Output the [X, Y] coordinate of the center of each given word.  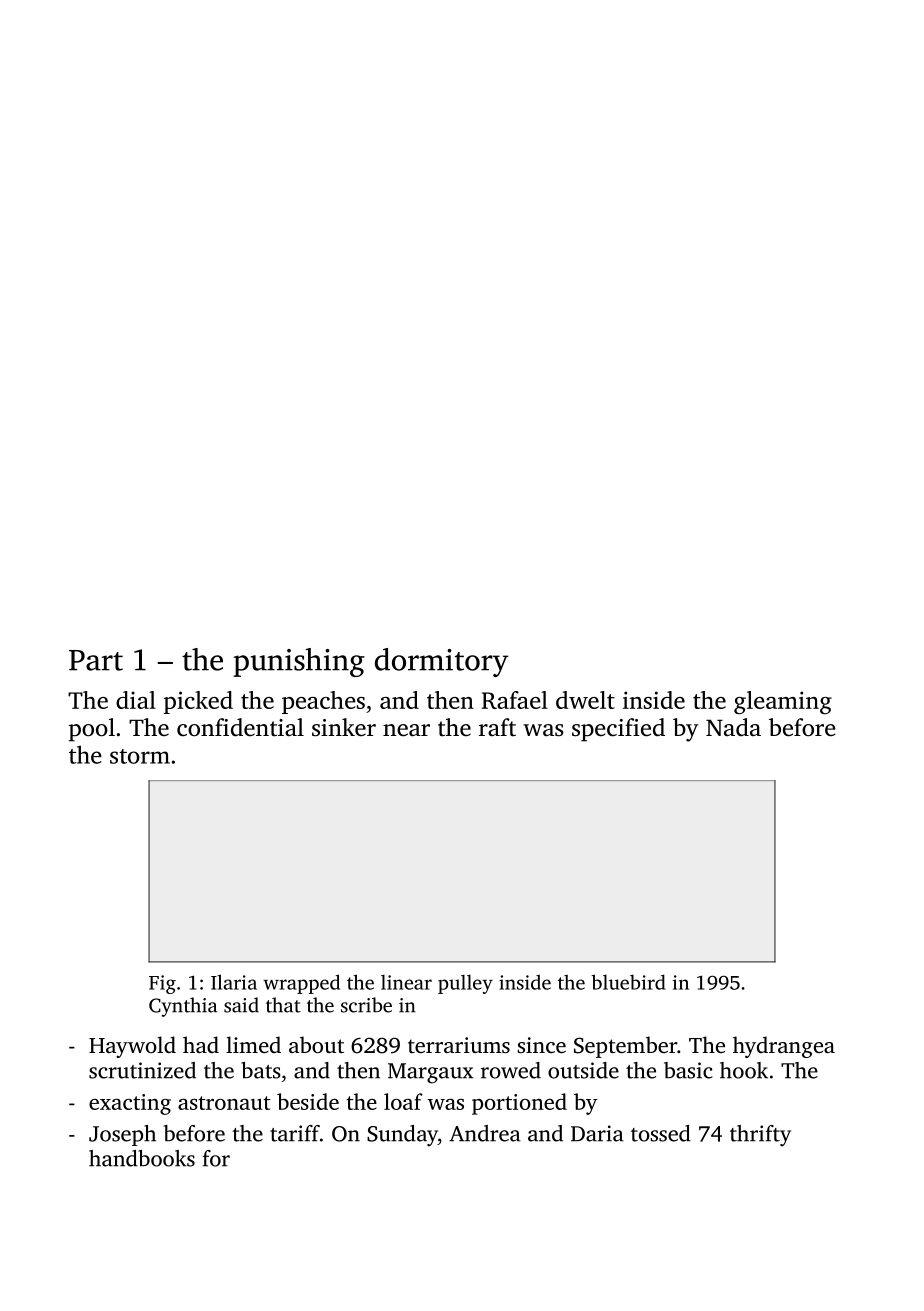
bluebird [628, 982]
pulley [465, 984]
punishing [299, 662]
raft [497, 727]
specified [618, 730]
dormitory [441, 662]
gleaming [783, 703]
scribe [366, 1005]
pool [92, 730]
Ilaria [234, 982]
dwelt [585, 700]
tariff [295, 1133]
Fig [162, 984]
